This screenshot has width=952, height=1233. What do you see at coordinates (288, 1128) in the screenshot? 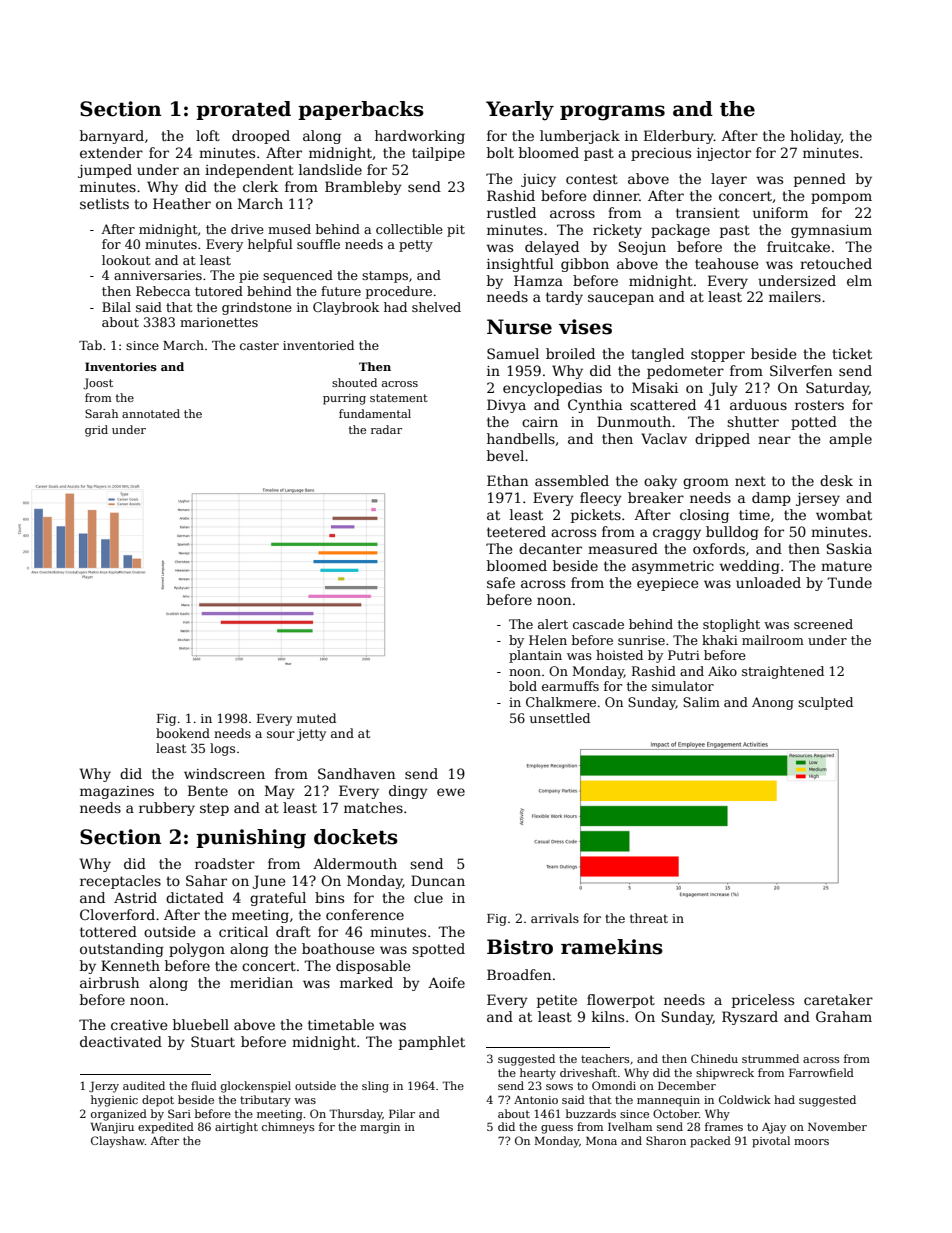
I see `chimneys` at bounding box center [288, 1128].
